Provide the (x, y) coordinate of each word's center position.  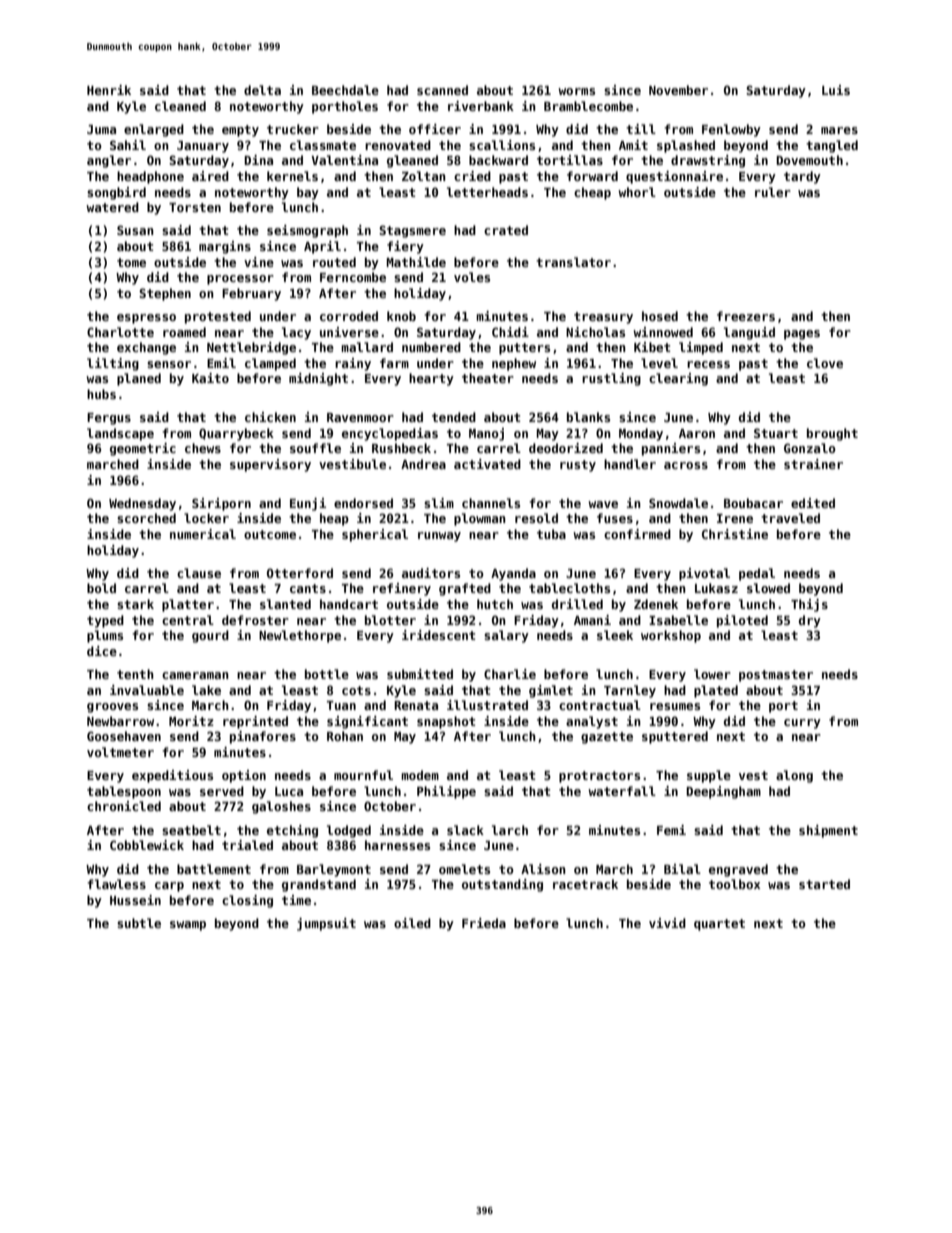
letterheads (487, 192)
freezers (746, 316)
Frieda (484, 923)
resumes (675, 706)
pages (802, 335)
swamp (188, 926)
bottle (327, 674)
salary (506, 636)
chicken (270, 417)
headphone (150, 177)
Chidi (510, 332)
